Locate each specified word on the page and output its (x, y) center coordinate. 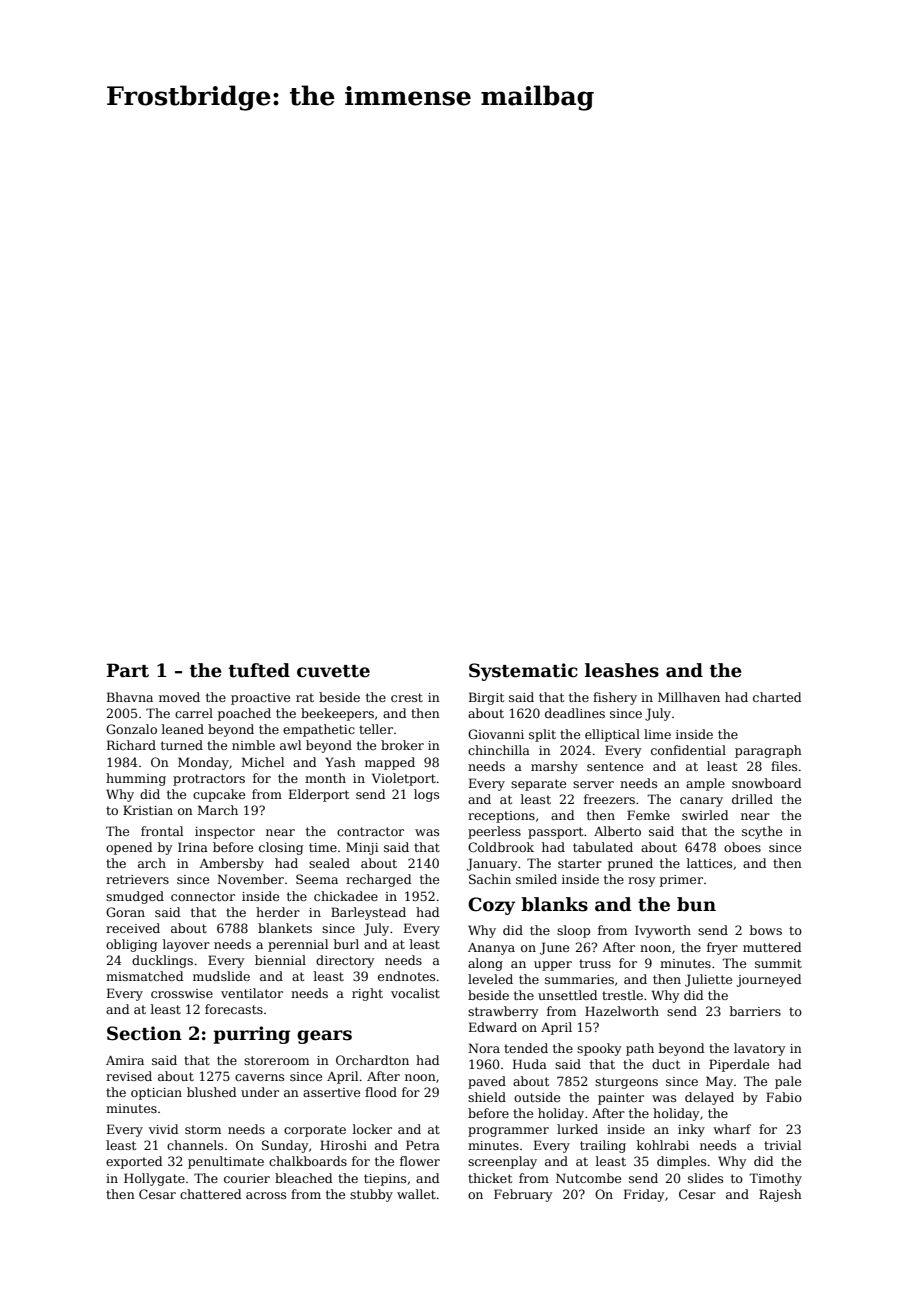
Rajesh (780, 1195)
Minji (362, 848)
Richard (131, 745)
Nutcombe (588, 1178)
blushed (211, 1092)
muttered (772, 947)
